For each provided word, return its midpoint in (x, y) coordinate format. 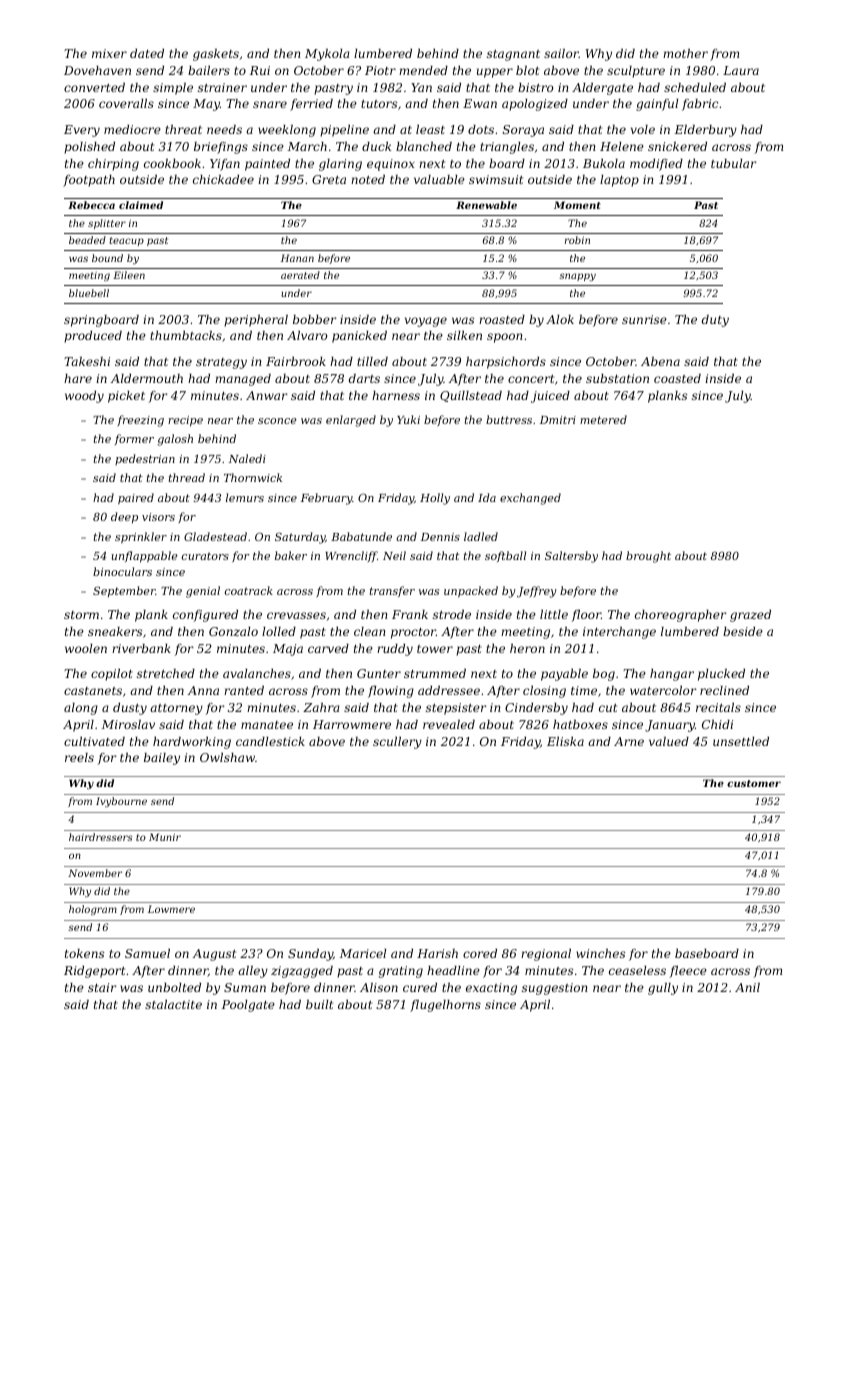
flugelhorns (445, 1006)
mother (685, 53)
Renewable (486, 205)
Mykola (327, 55)
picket (126, 397)
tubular (733, 163)
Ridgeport (94, 972)
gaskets (216, 55)
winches (600, 953)
